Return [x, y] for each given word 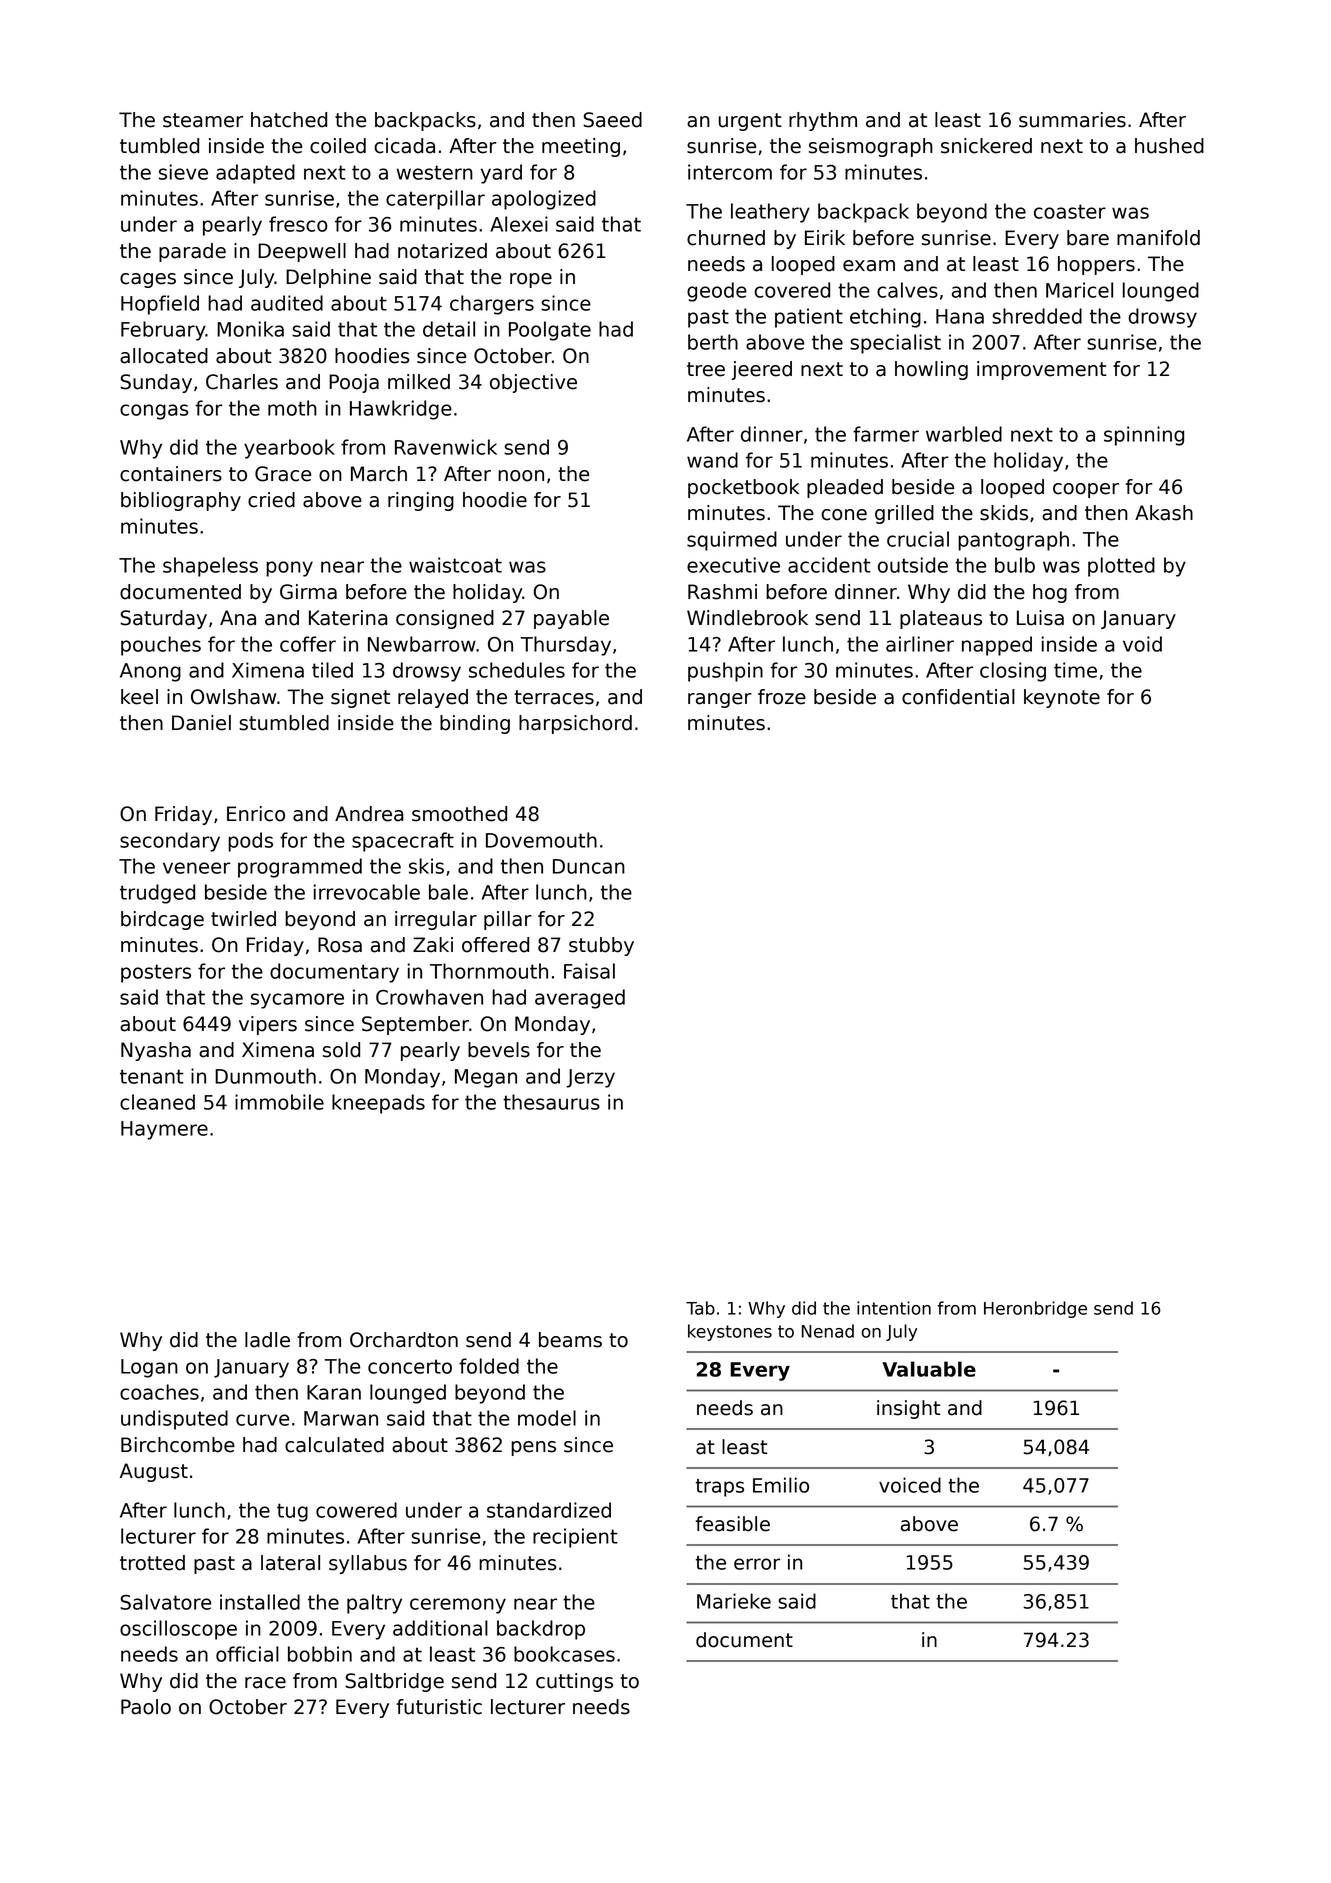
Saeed [613, 120]
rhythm [823, 121]
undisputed [174, 1420]
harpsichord [575, 724]
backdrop [541, 1630]
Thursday [566, 646]
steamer [203, 120]
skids [1004, 513]
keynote [1062, 698]
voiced [910, 1485]
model [547, 1418]
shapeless [210, 567]
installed [260, 1602]
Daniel [201, 723]
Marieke [734, 1601]
